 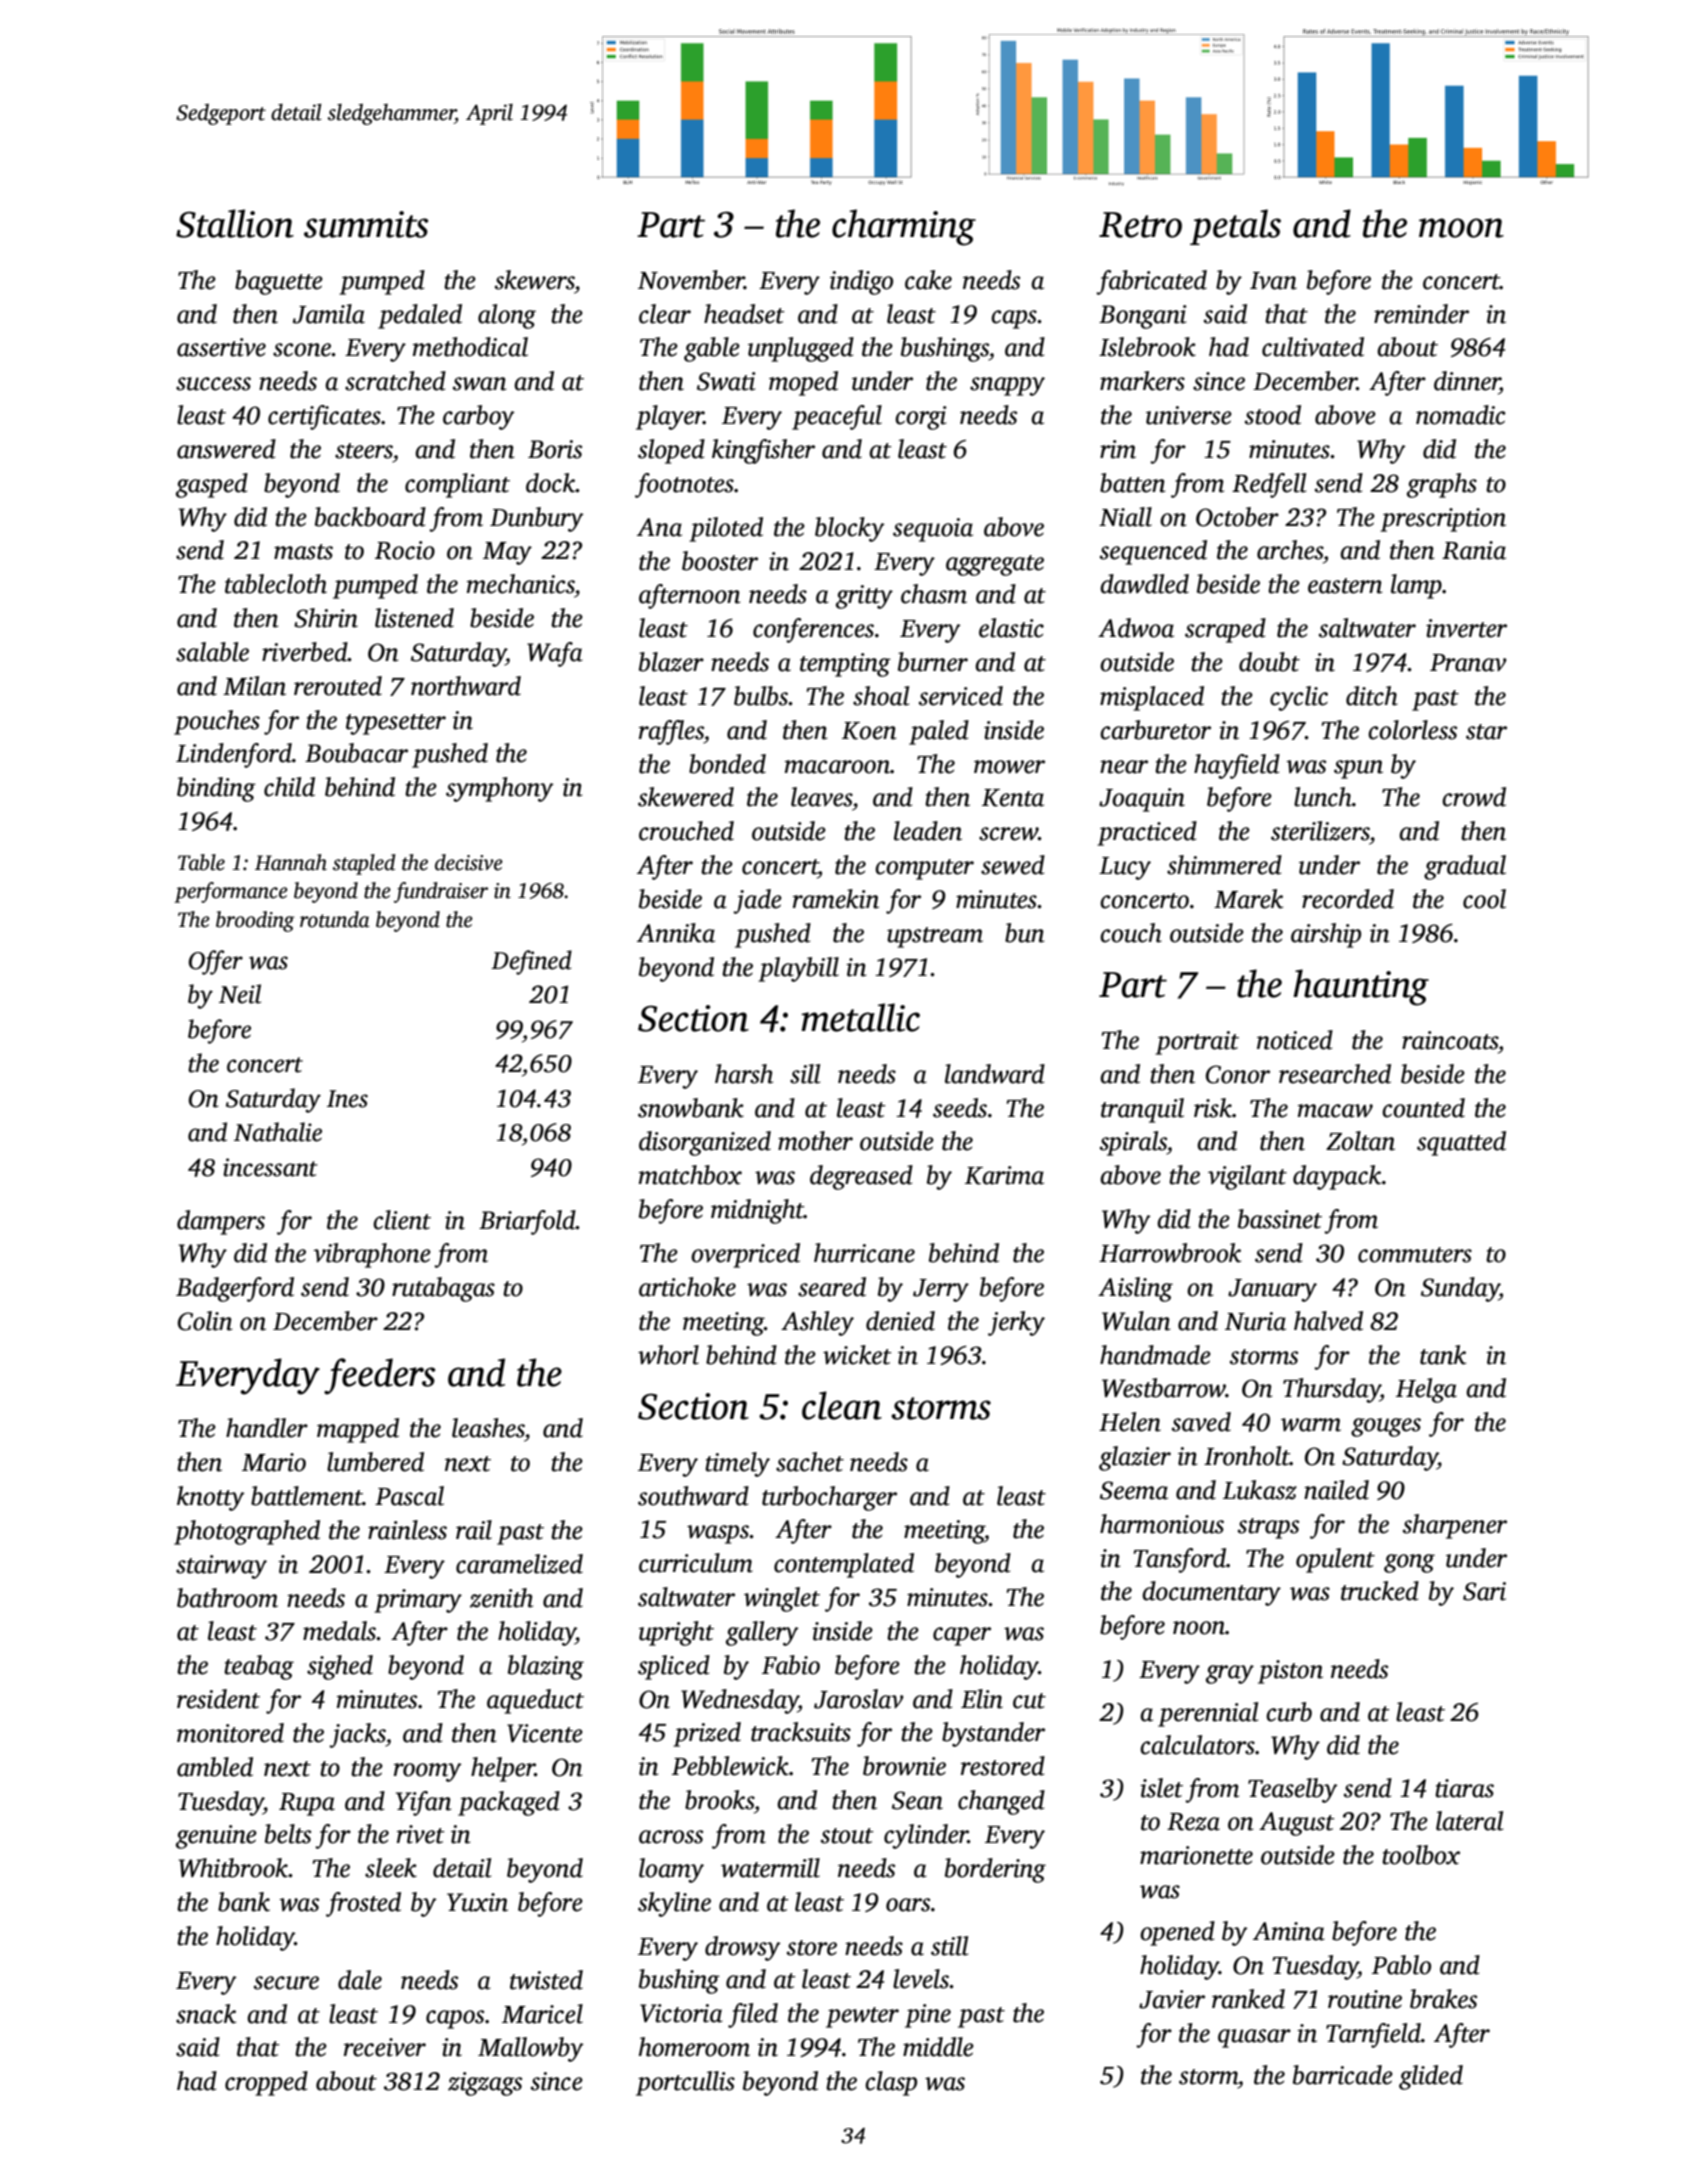 What do you see at coordinates (1486, 732) in the image?
I see `star` at bounding box center [1486, 732].
